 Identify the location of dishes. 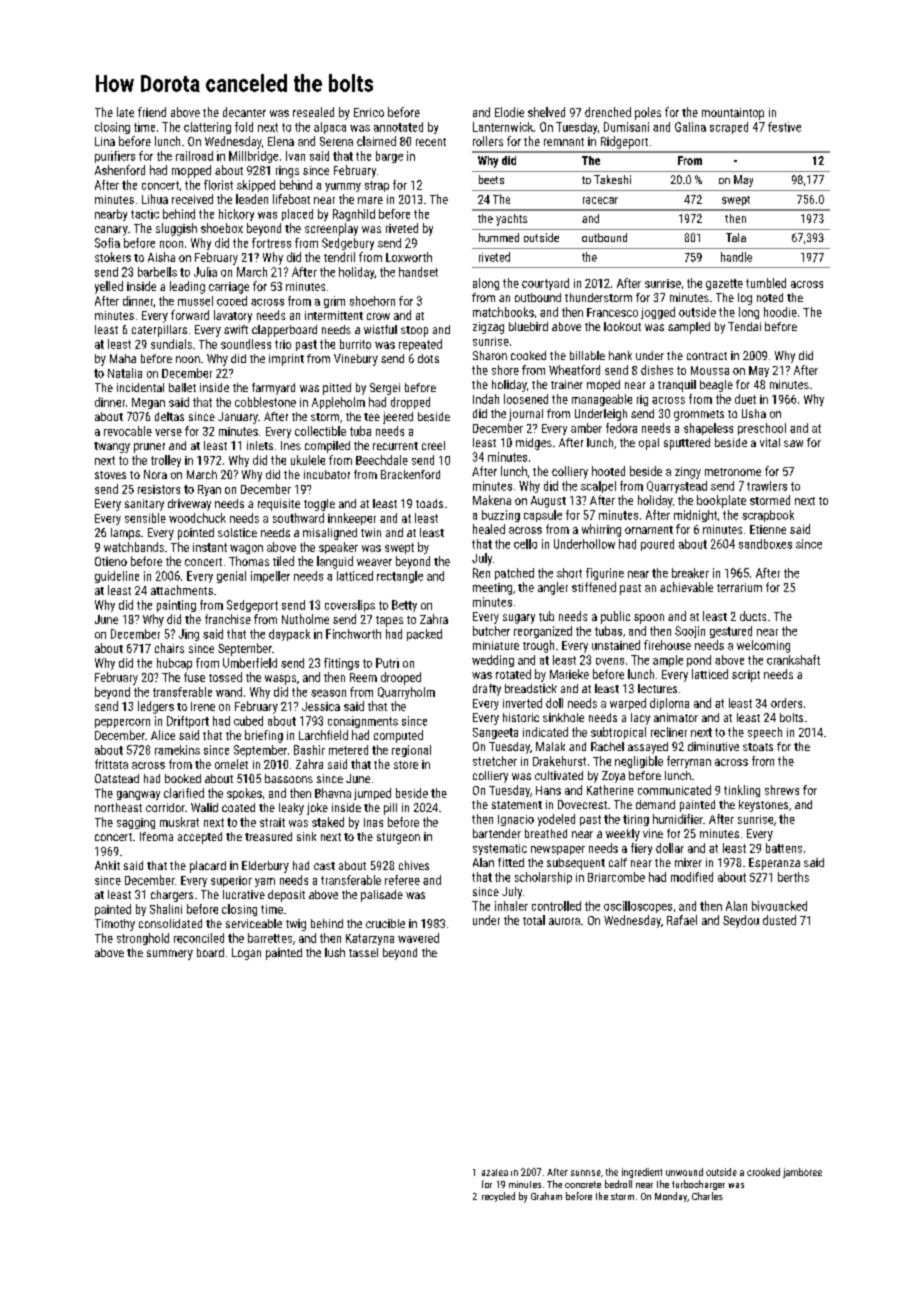
(657, 370).
